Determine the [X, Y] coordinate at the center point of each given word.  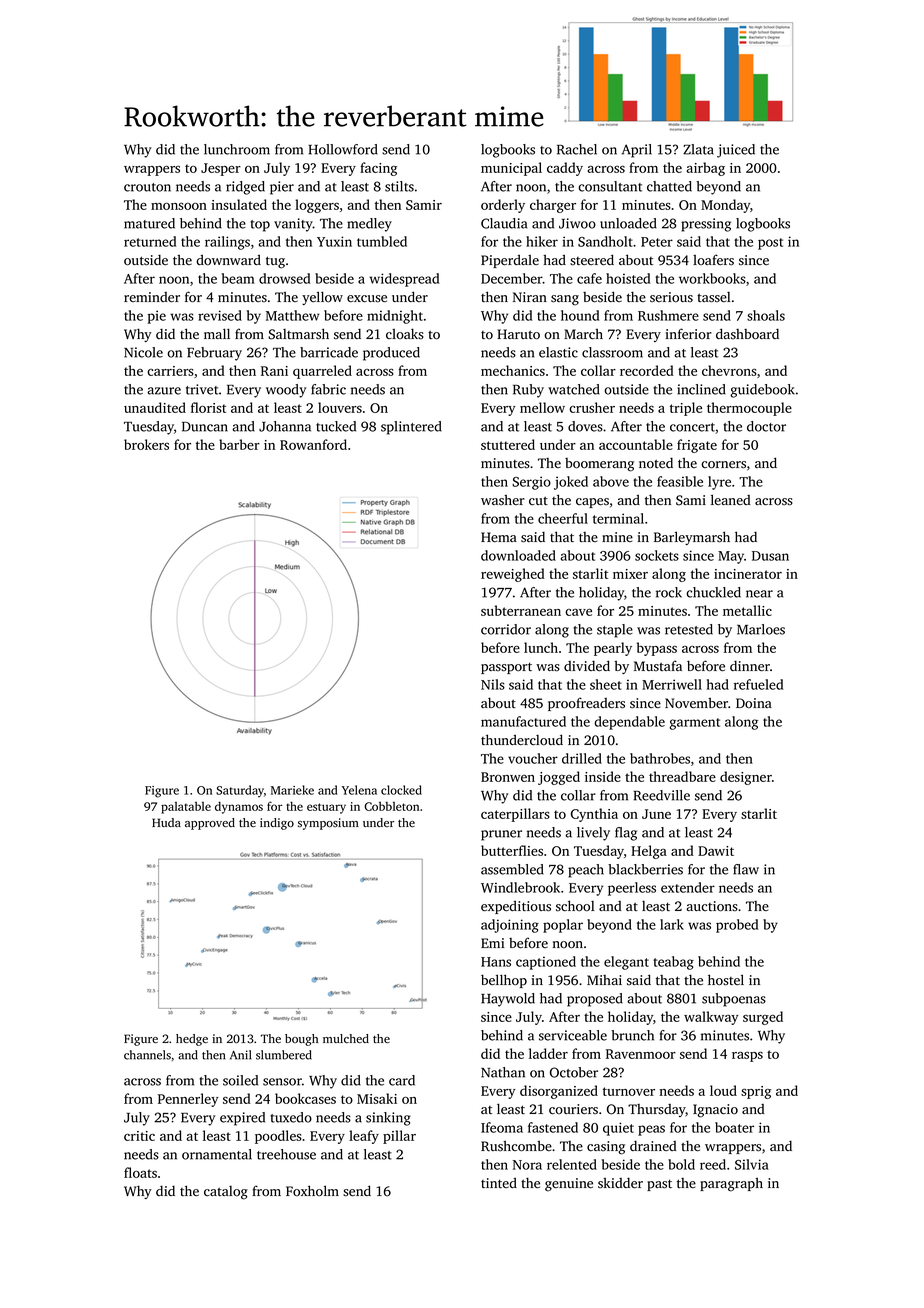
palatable [186, 808]
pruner [501, 835]
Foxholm [312, 1191]
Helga [649, 852]
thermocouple [749, 409]
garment [694, 724]
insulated [239, 204]
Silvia [752, 1164]
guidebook [762, 391]
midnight [395, 317]
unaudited [155, 407]
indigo [277, 824]
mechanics [513, 370]
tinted [499, 1183]
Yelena [359, 790]
